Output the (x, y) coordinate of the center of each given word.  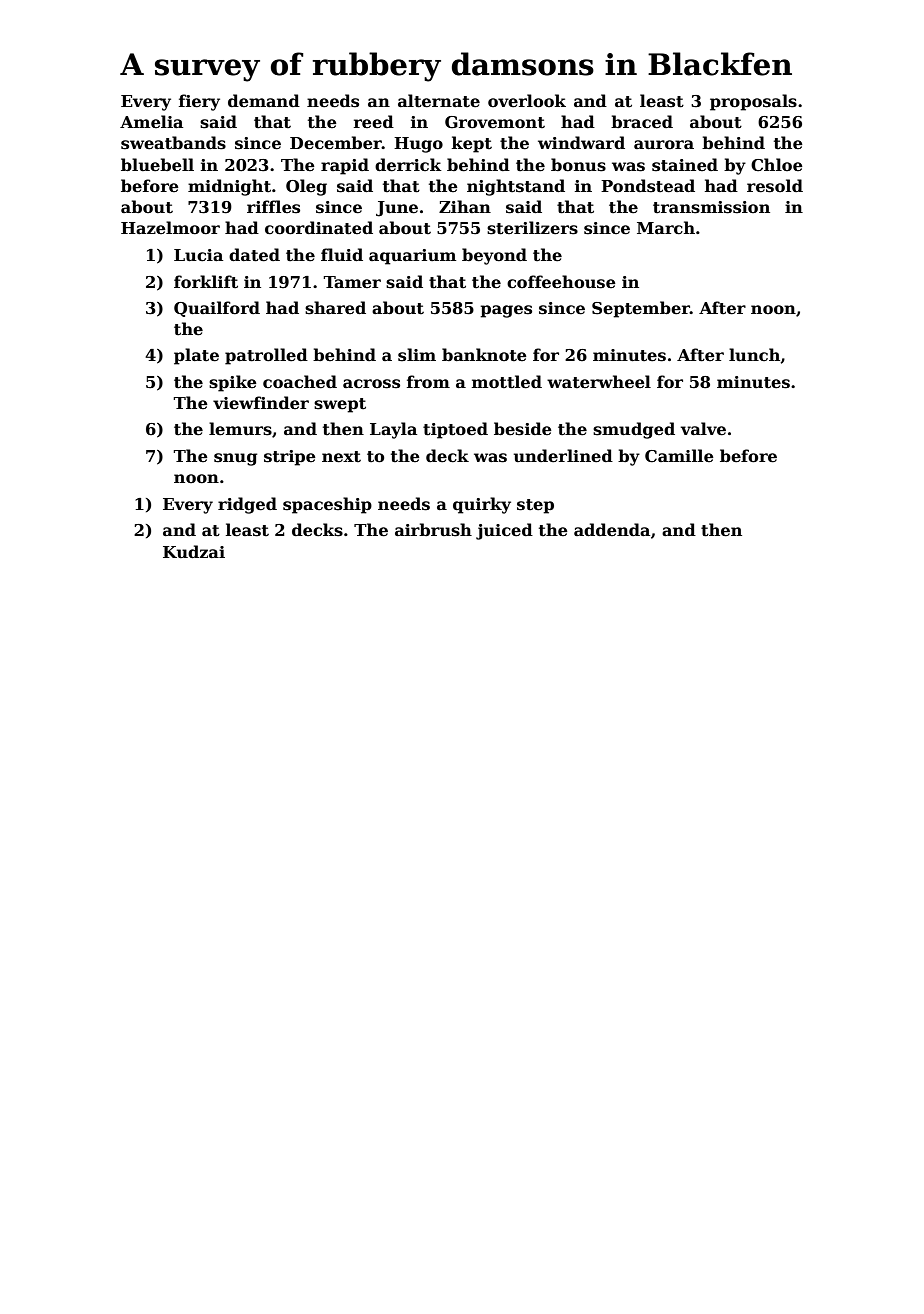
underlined (563, 456)
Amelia (151, 121)
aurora (664, 145)
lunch (754, 355)
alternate (439, 101)
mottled (507, 382)
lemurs (240, 429)
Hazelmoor (170, 228)
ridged (247, 505)
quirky (482, 505)
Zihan (465, 206)
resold (775, 186)
